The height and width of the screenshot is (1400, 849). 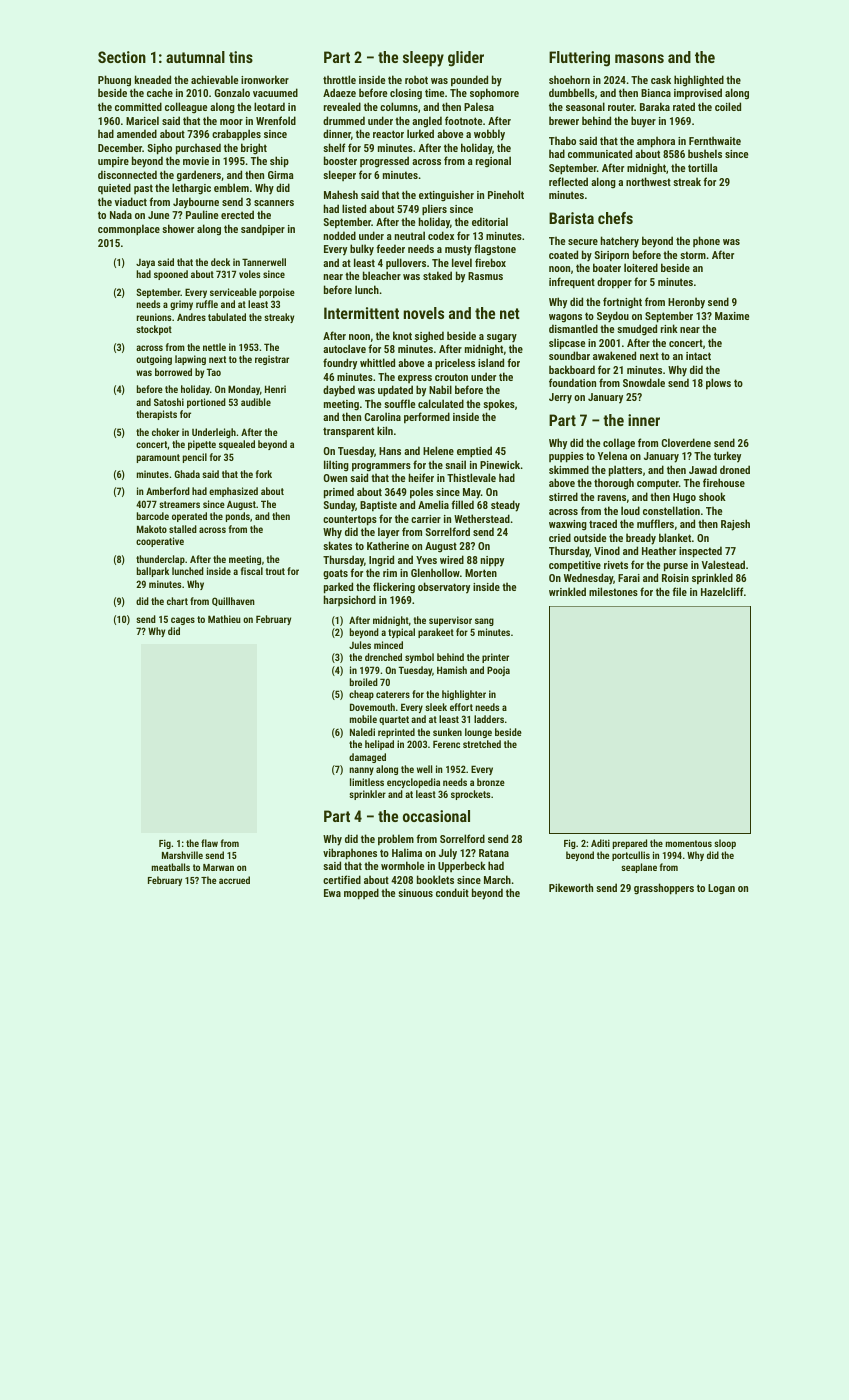 I want to click on regional, so click(x=493, y=162).
